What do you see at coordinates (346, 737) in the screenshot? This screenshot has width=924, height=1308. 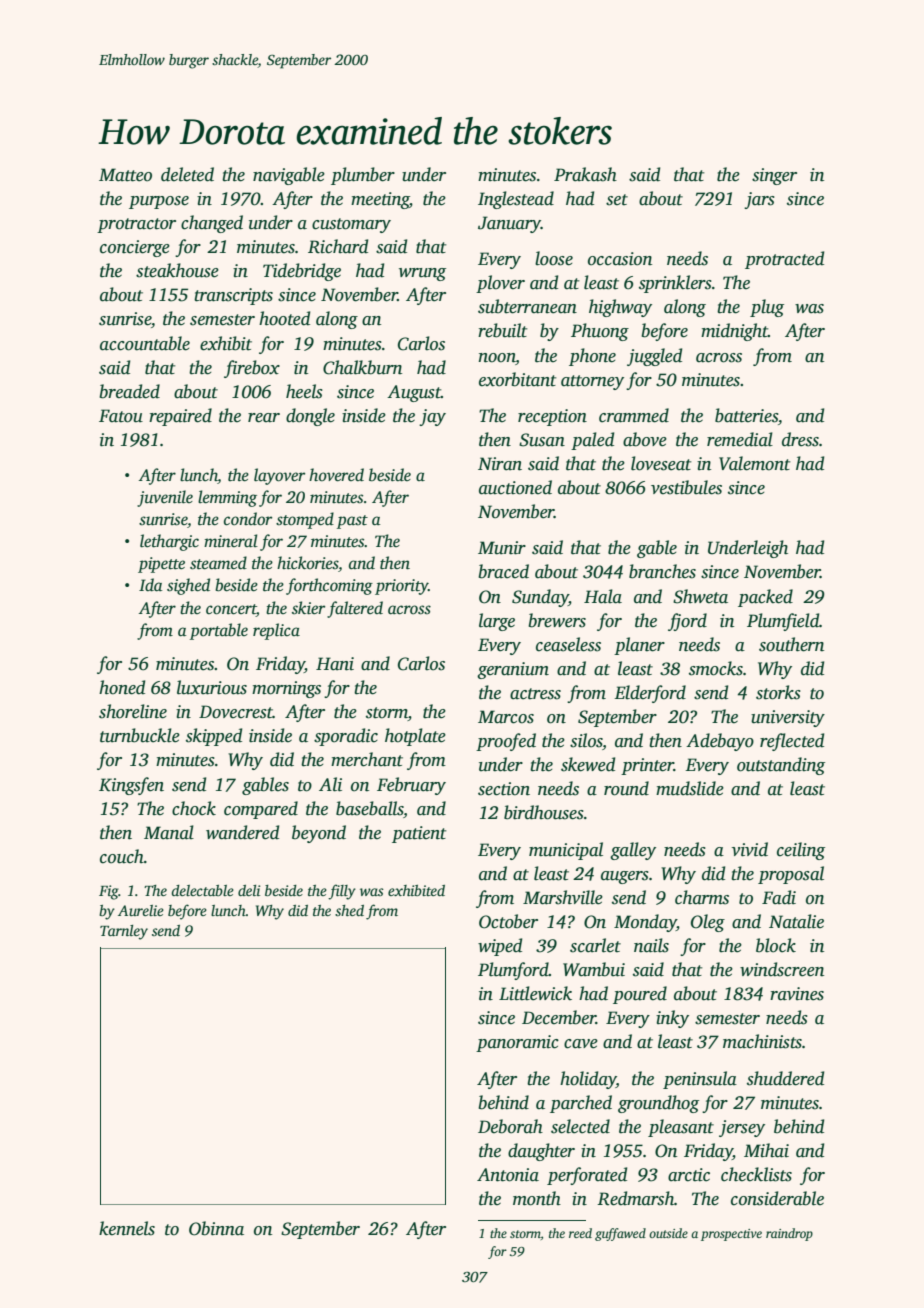 I see `sporadic` at bounding box center [346, 737].
